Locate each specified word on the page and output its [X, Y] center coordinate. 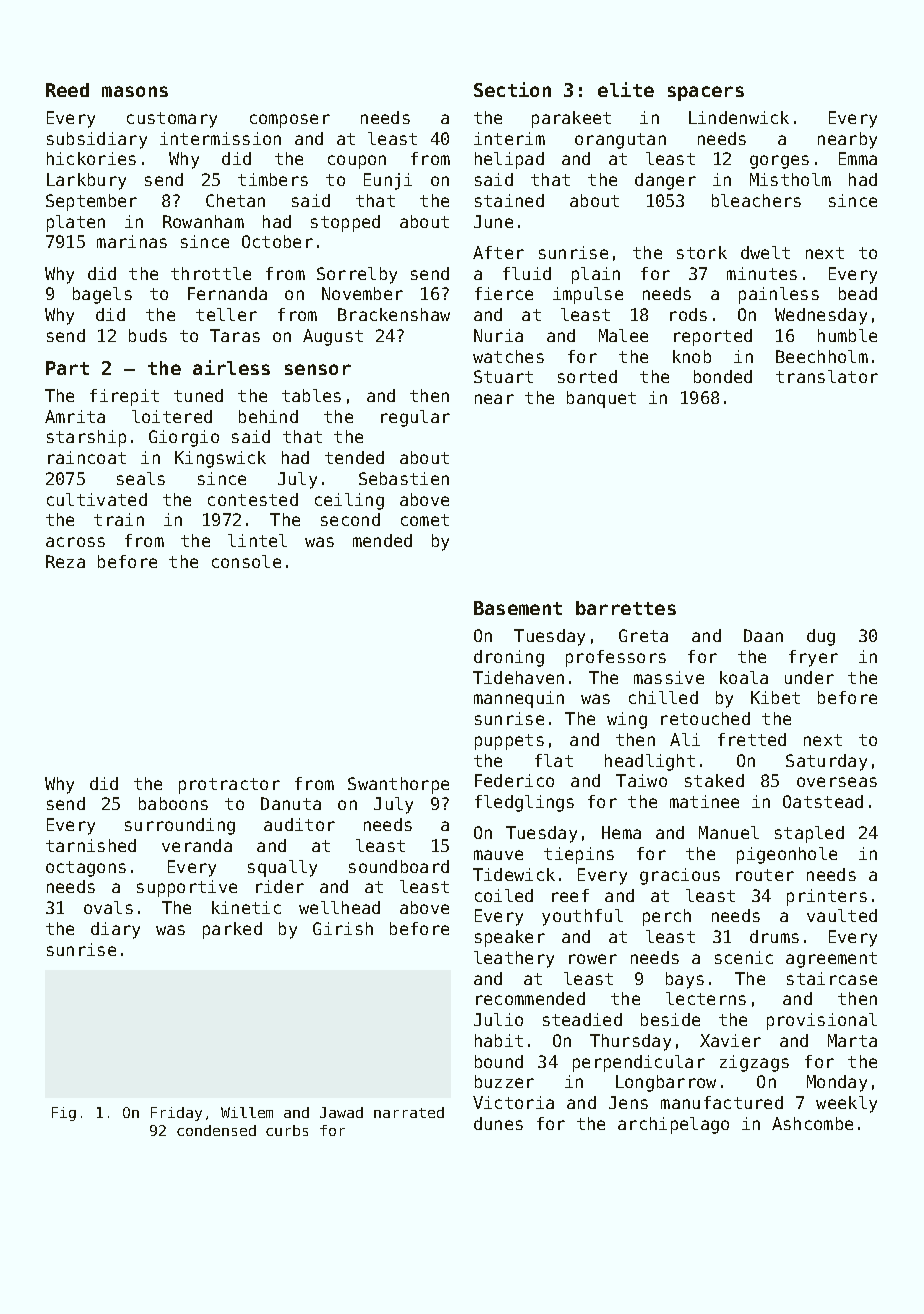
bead [858, 293]
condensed [216, 1130]
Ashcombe [812, 1123]
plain [596, 275]
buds [148, 335]
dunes [498, 1123]
